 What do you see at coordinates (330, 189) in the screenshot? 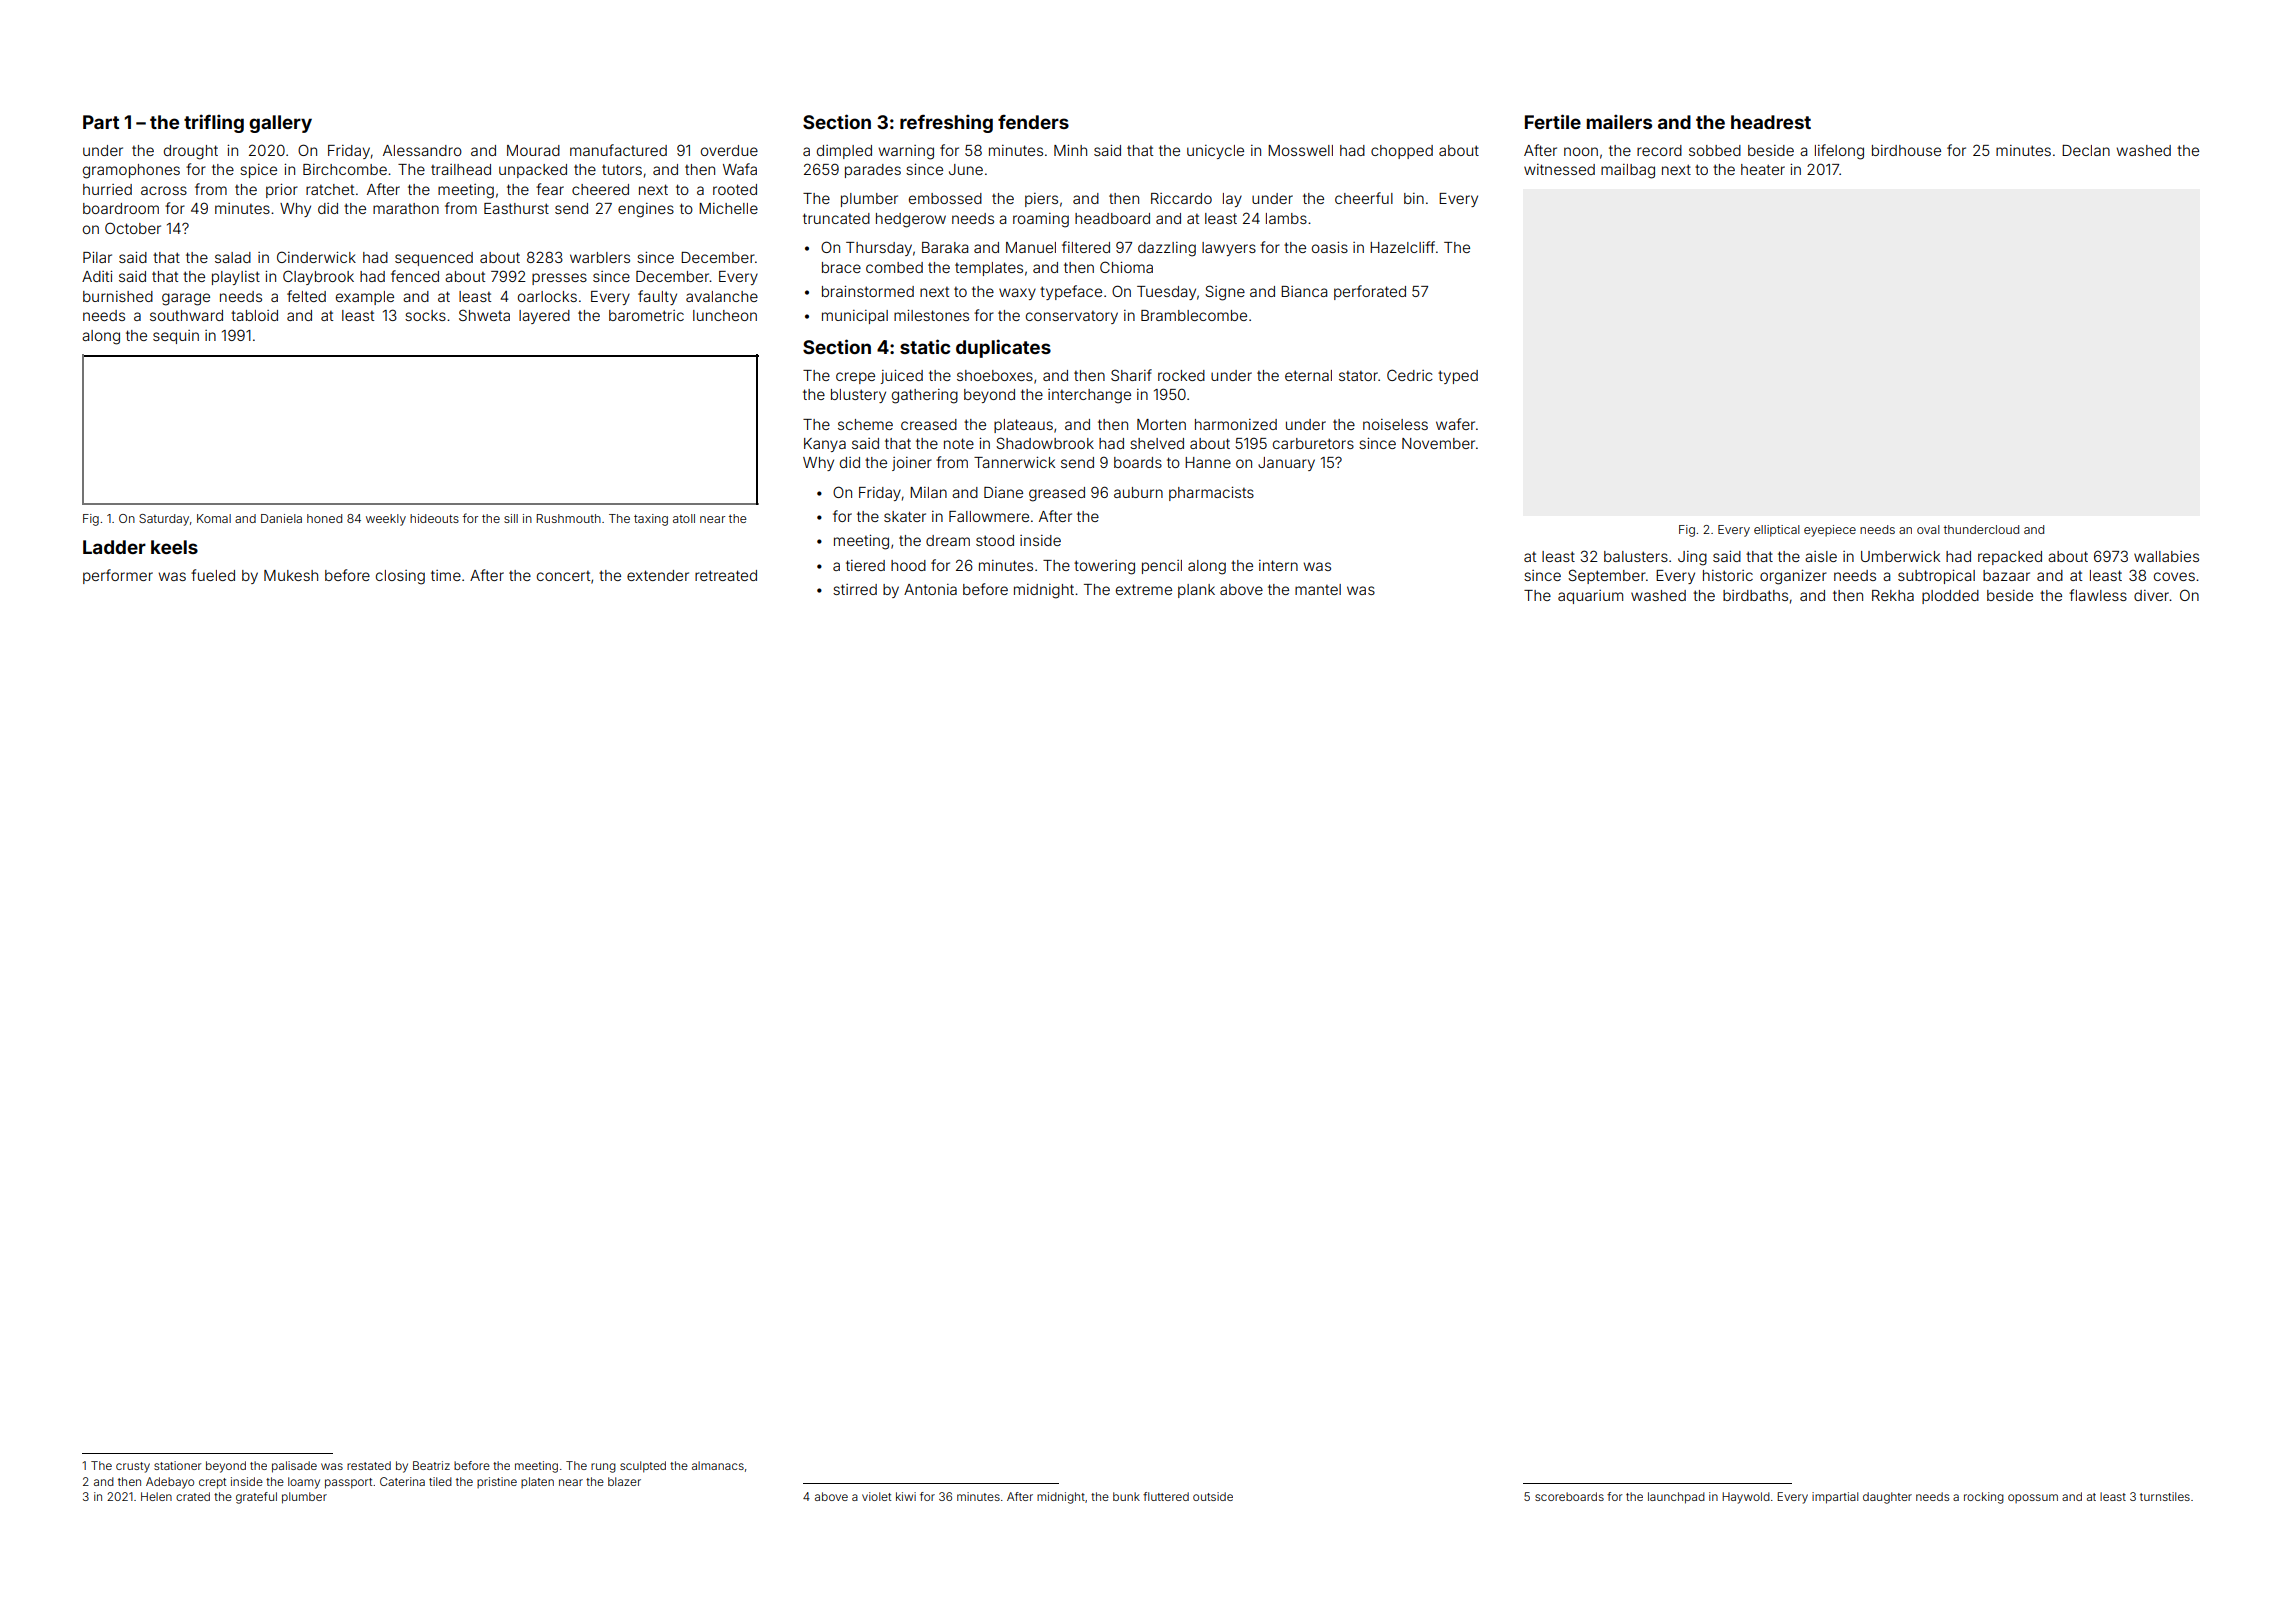
I see `ratchet` at bounding box center [330, 189].
